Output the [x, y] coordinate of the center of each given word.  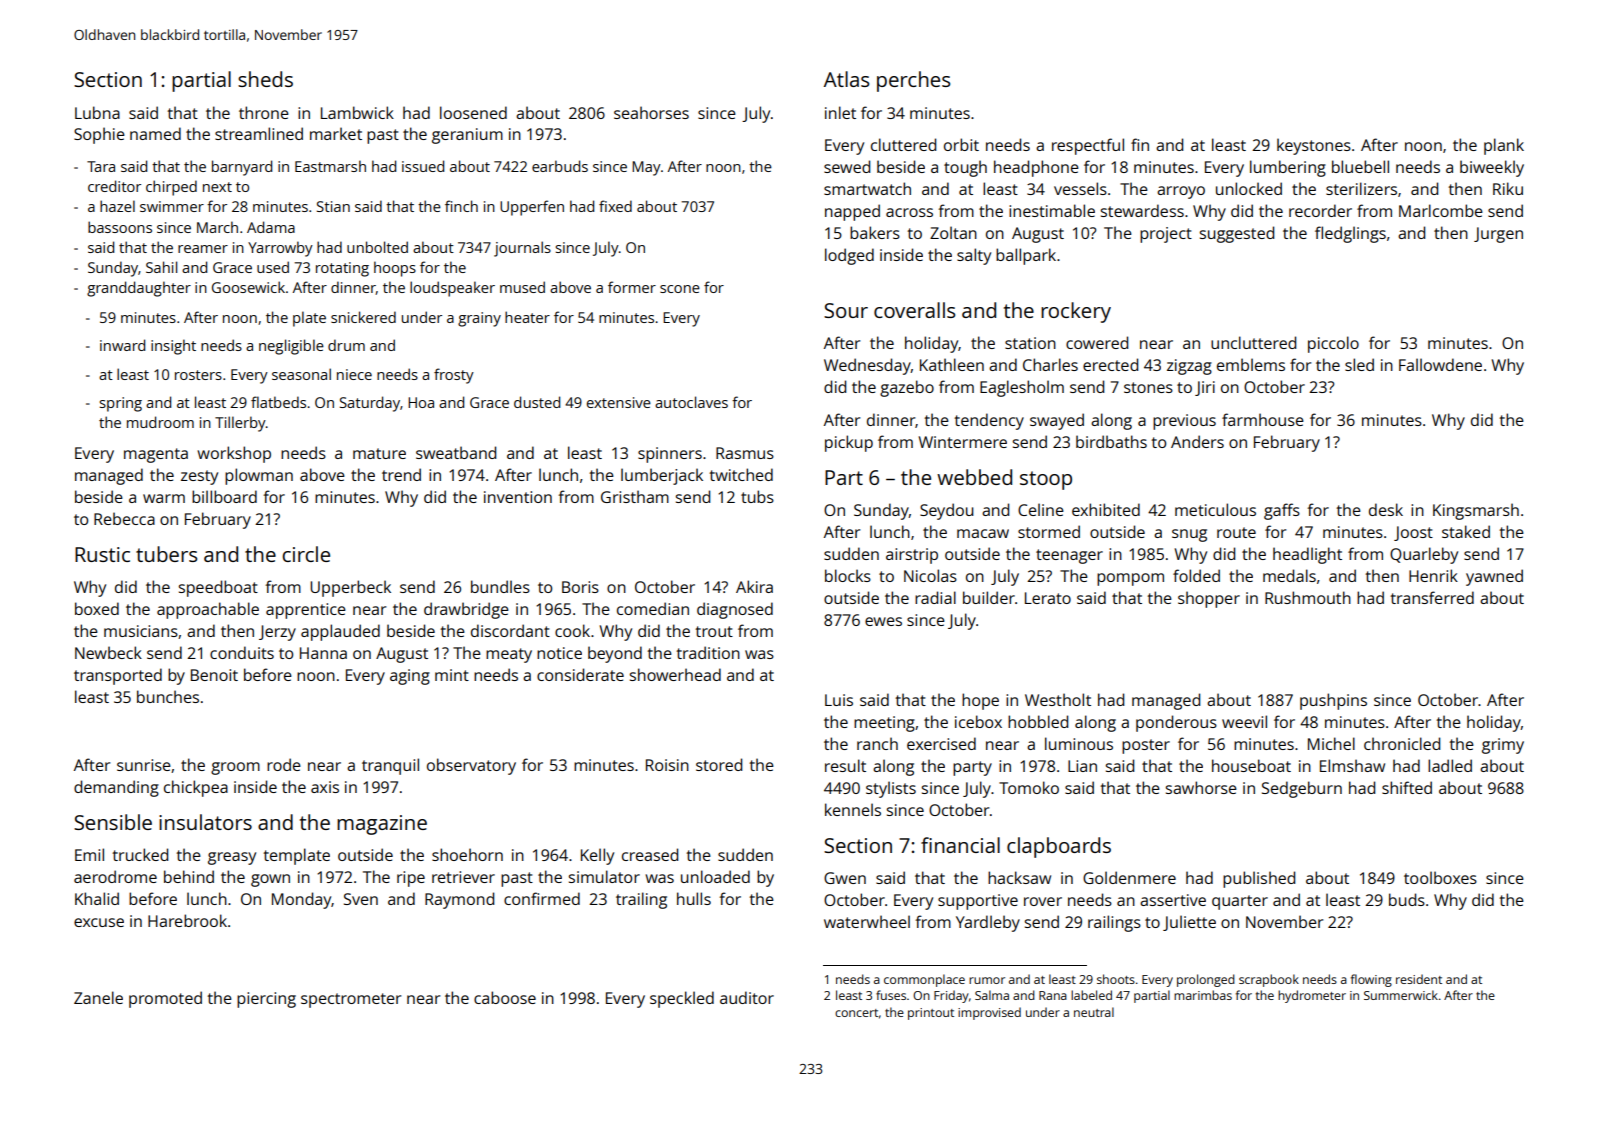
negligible [291, 347]
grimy [1503, 746]
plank [1504, 146]
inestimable [1052, 210]
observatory [471, 766]
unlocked [1249, 188]
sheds [265, 79]
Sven [361, 899]
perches [913, 81]
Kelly [597, 856]
